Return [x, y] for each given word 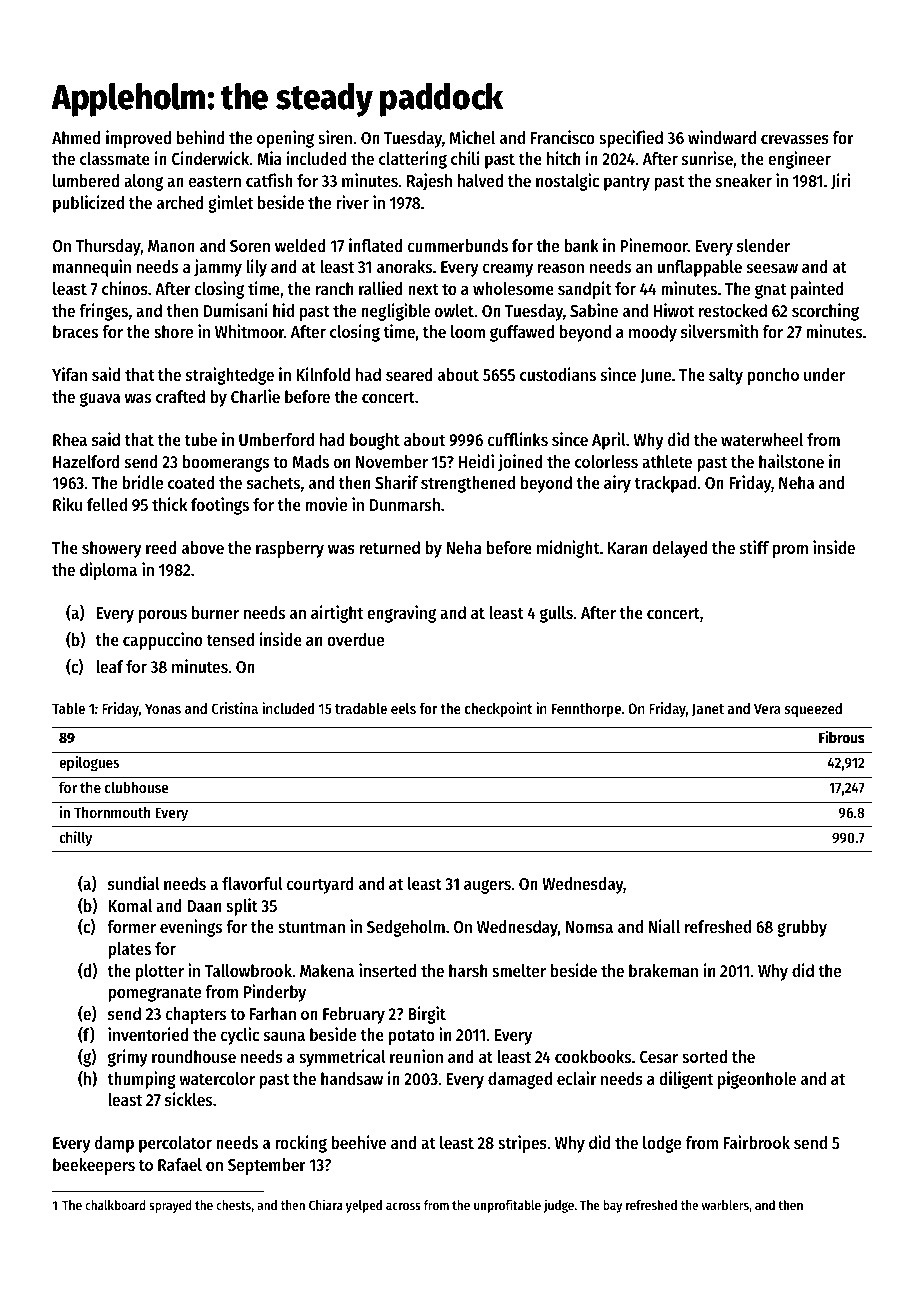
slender [763, 245]
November [392, 461]
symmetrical [342, 1058]
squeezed [813, 710]
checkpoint [498, 709]
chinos [125, 288]
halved [480, 180]
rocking [301, 1144]
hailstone [791, 461]
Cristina [235, 708]
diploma [108, 571]
